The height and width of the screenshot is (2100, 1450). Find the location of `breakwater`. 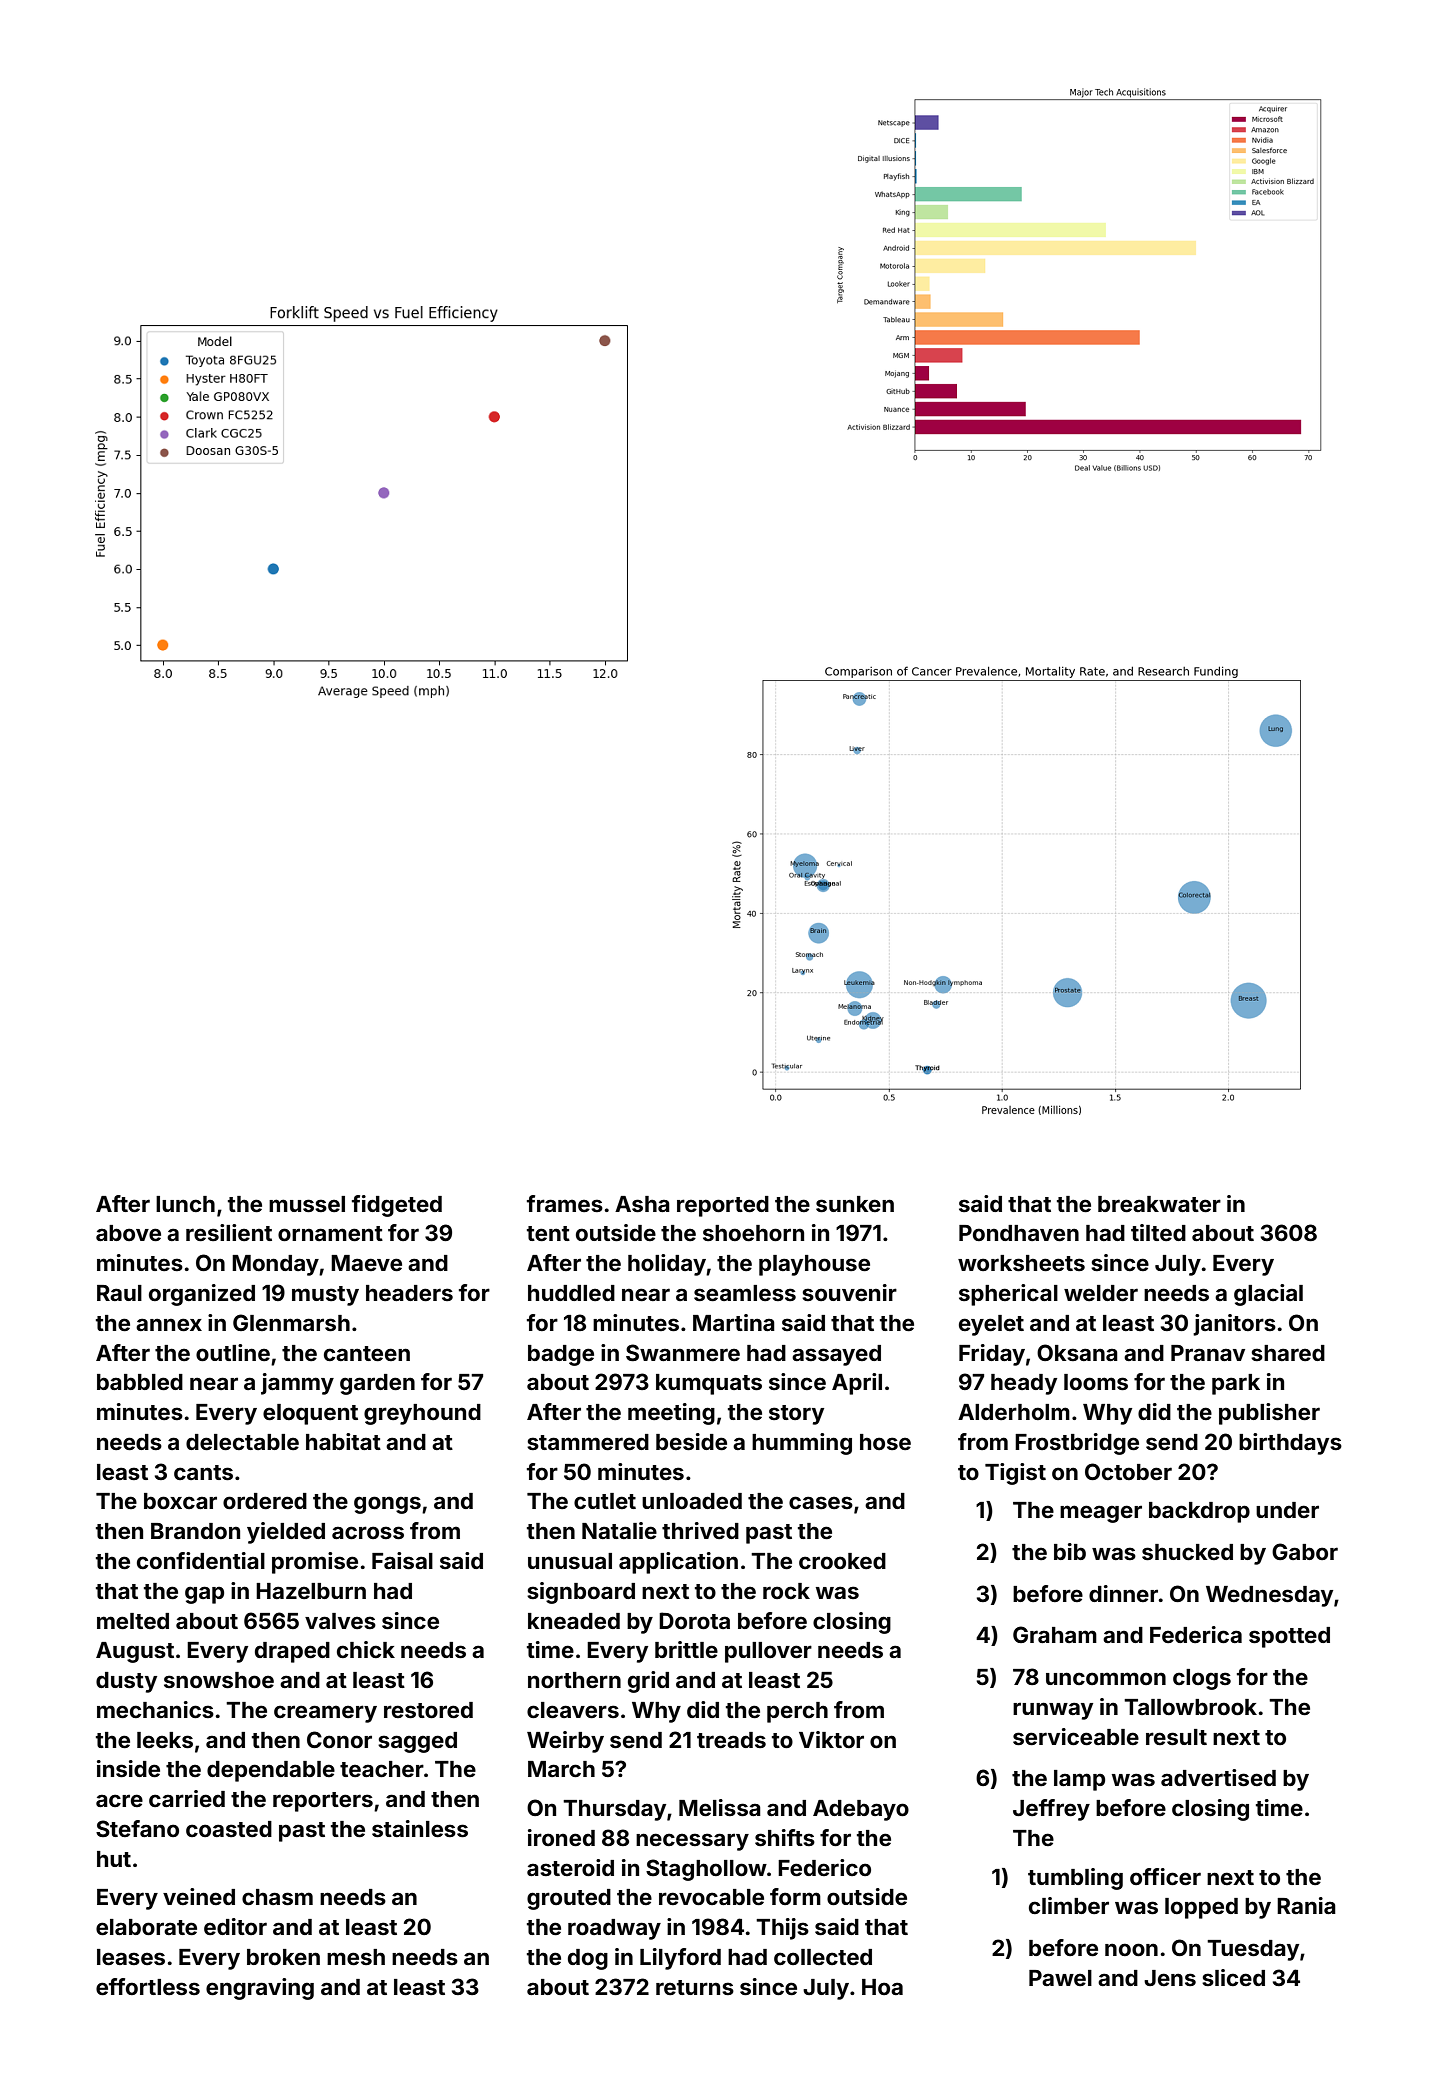

breakwater is located at coordinates (1159, 1204).
